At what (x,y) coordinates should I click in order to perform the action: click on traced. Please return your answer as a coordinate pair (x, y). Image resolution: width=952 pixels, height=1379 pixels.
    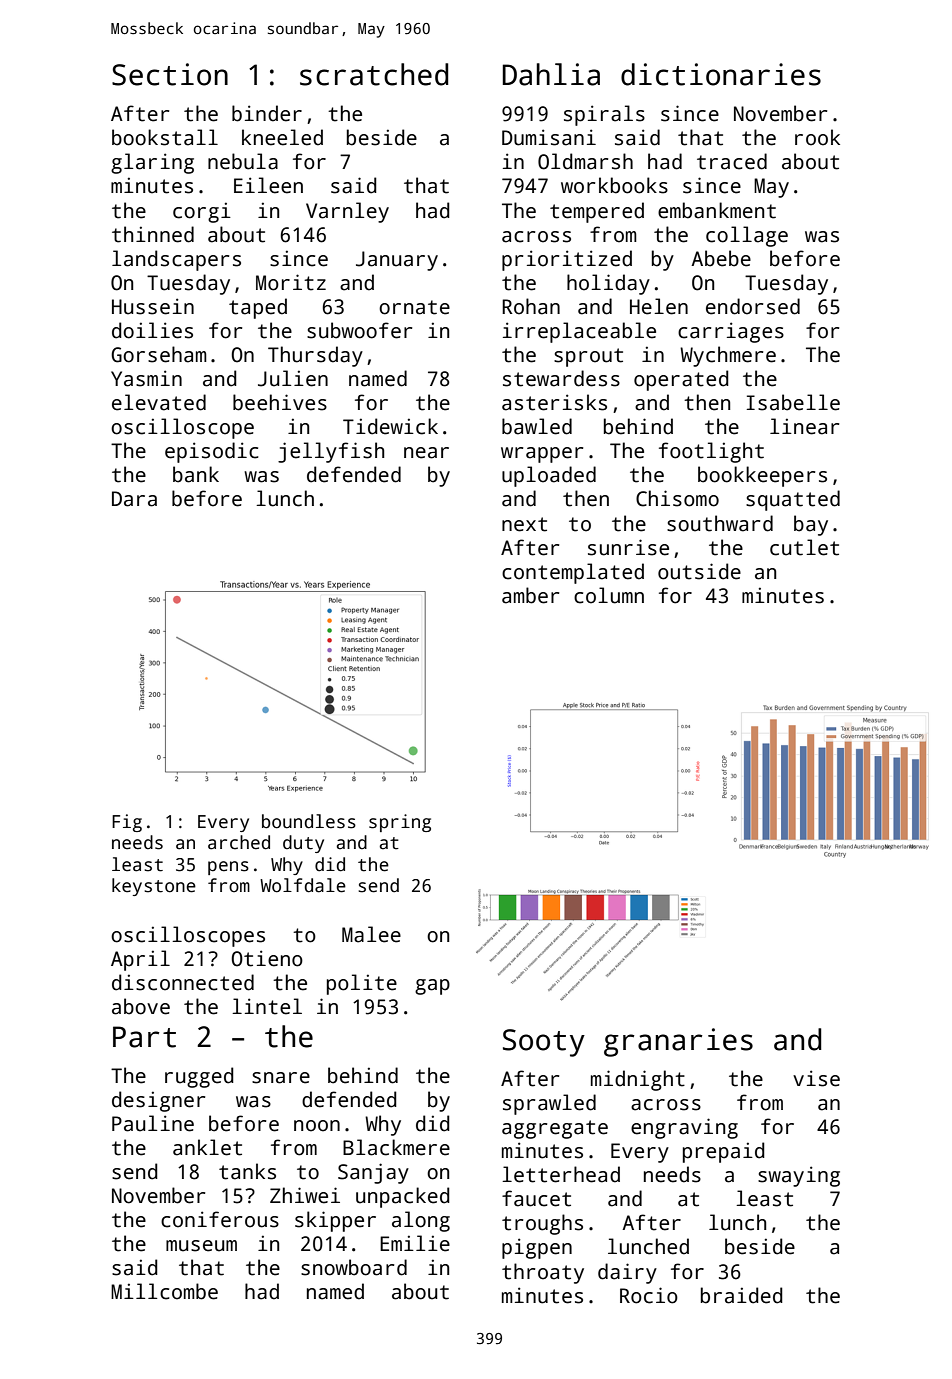
    Looking at the image, I should click on (732, 161).
